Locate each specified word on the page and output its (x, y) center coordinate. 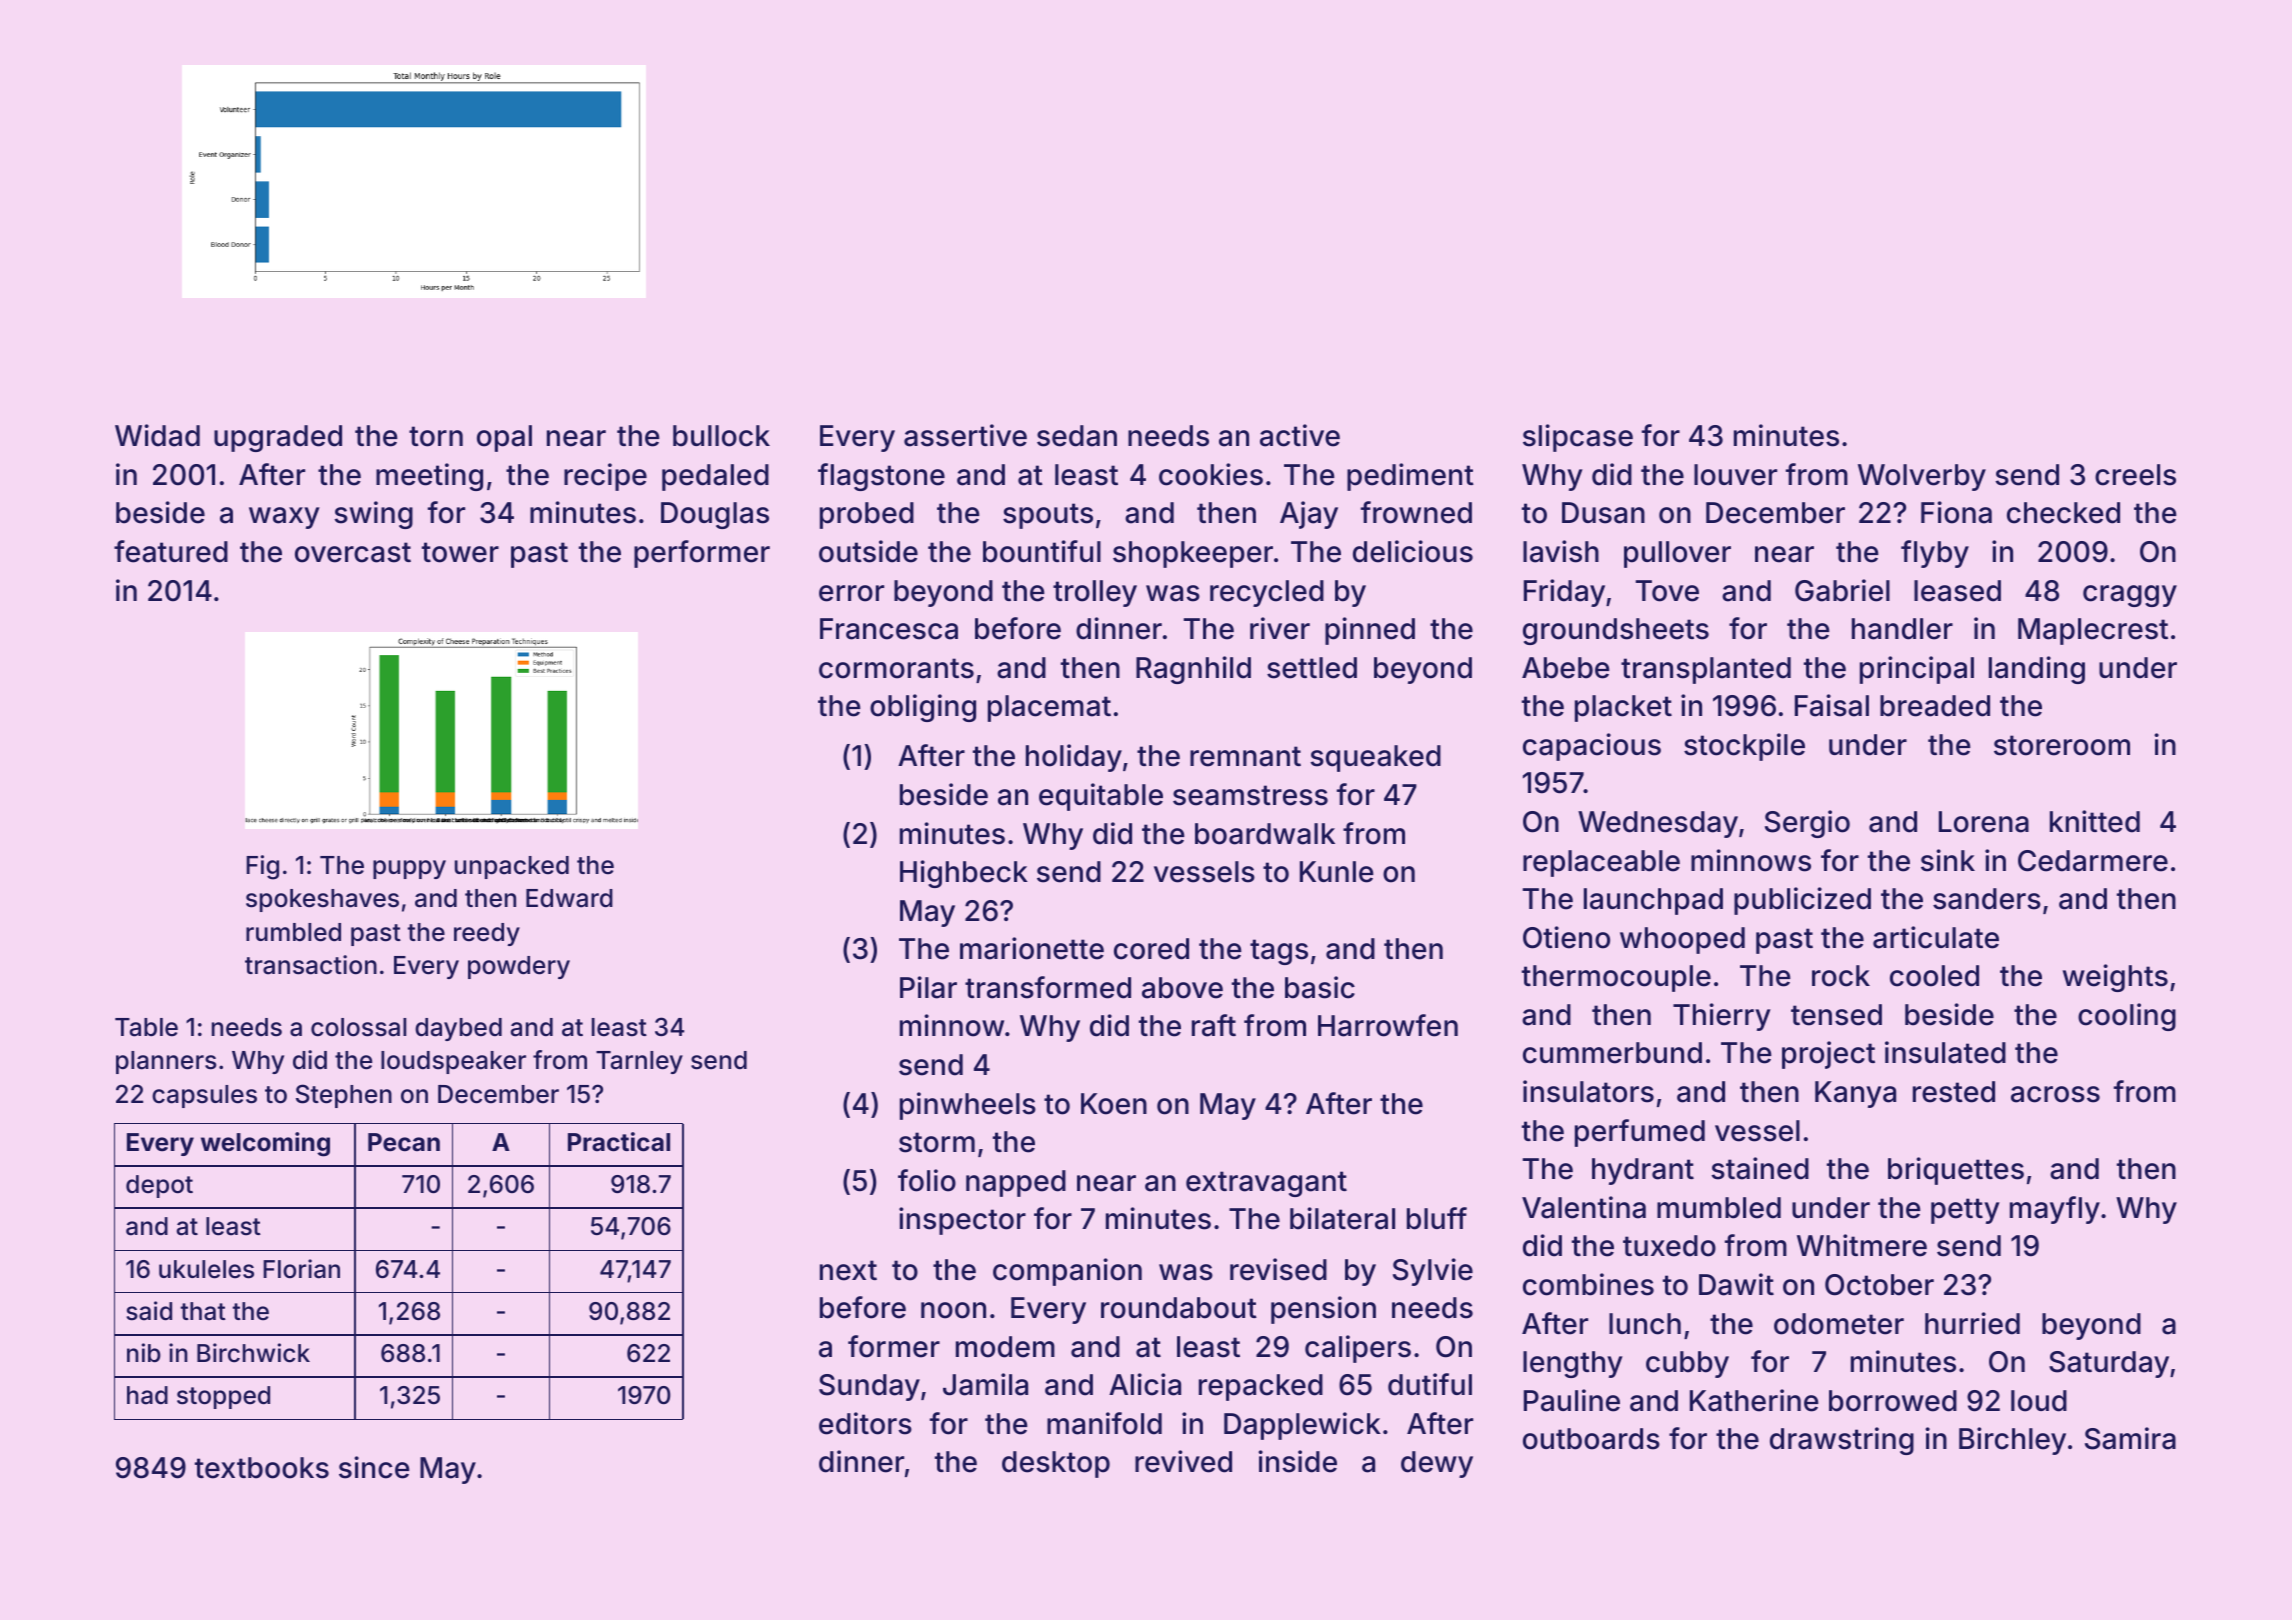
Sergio (1807, 824)
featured (171, 551)
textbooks (262, 1468)
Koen (1114, 1104)
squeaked (1375, 758)
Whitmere (1862, 1245)
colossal (358, 1027)
